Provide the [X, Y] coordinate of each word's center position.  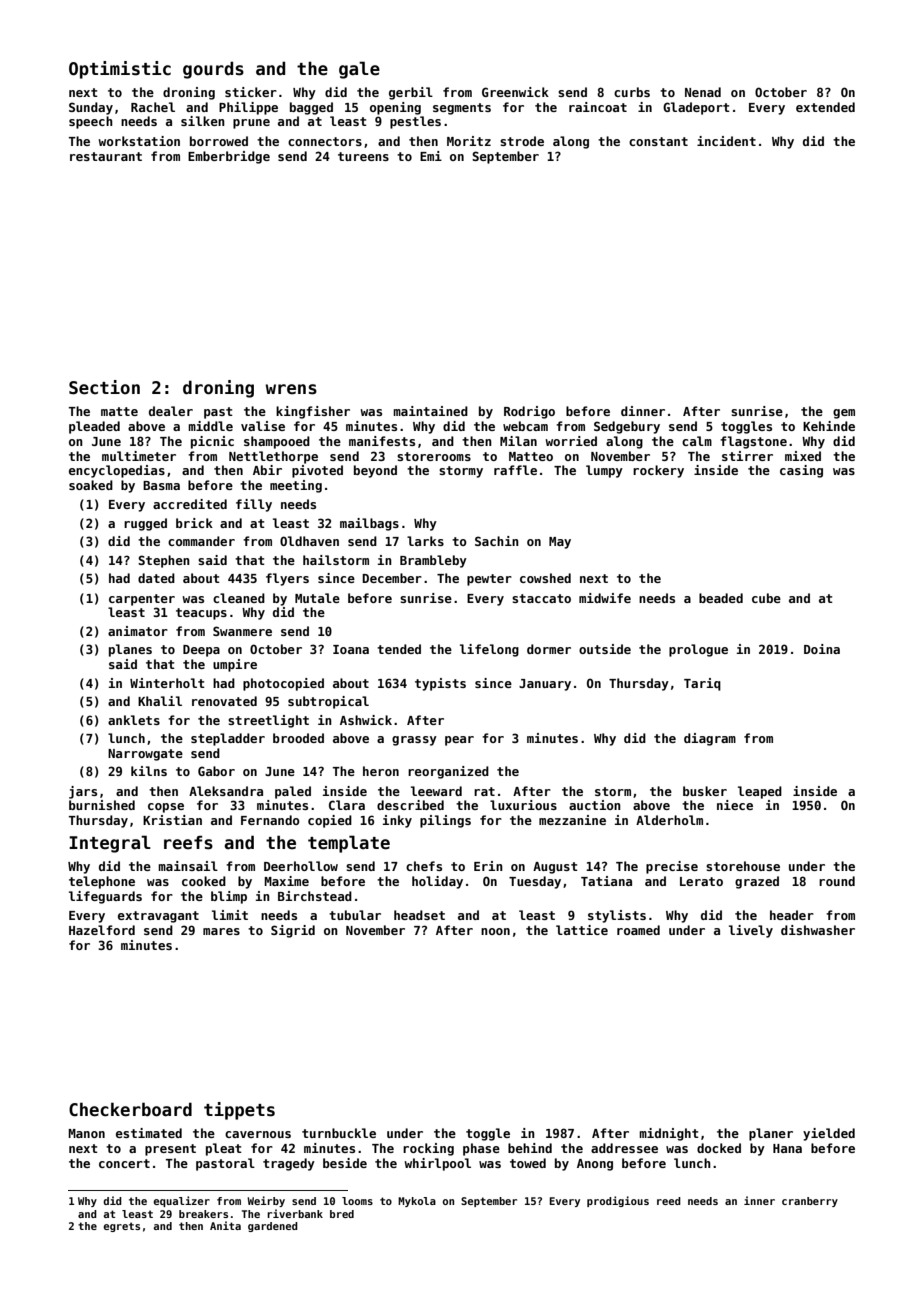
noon [495, 931]
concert [124, 1163]
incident [726, 141]
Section [104, 387]
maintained [430, 411]
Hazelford [102, 930]
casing [801, 471]
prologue [698, 650]
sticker [251, 92]
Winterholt [167, 683]
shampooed [277, 442]
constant [658, 141]
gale [359, 70]
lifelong [489, 650]
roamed [638, 930]
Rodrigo [529, 412]
